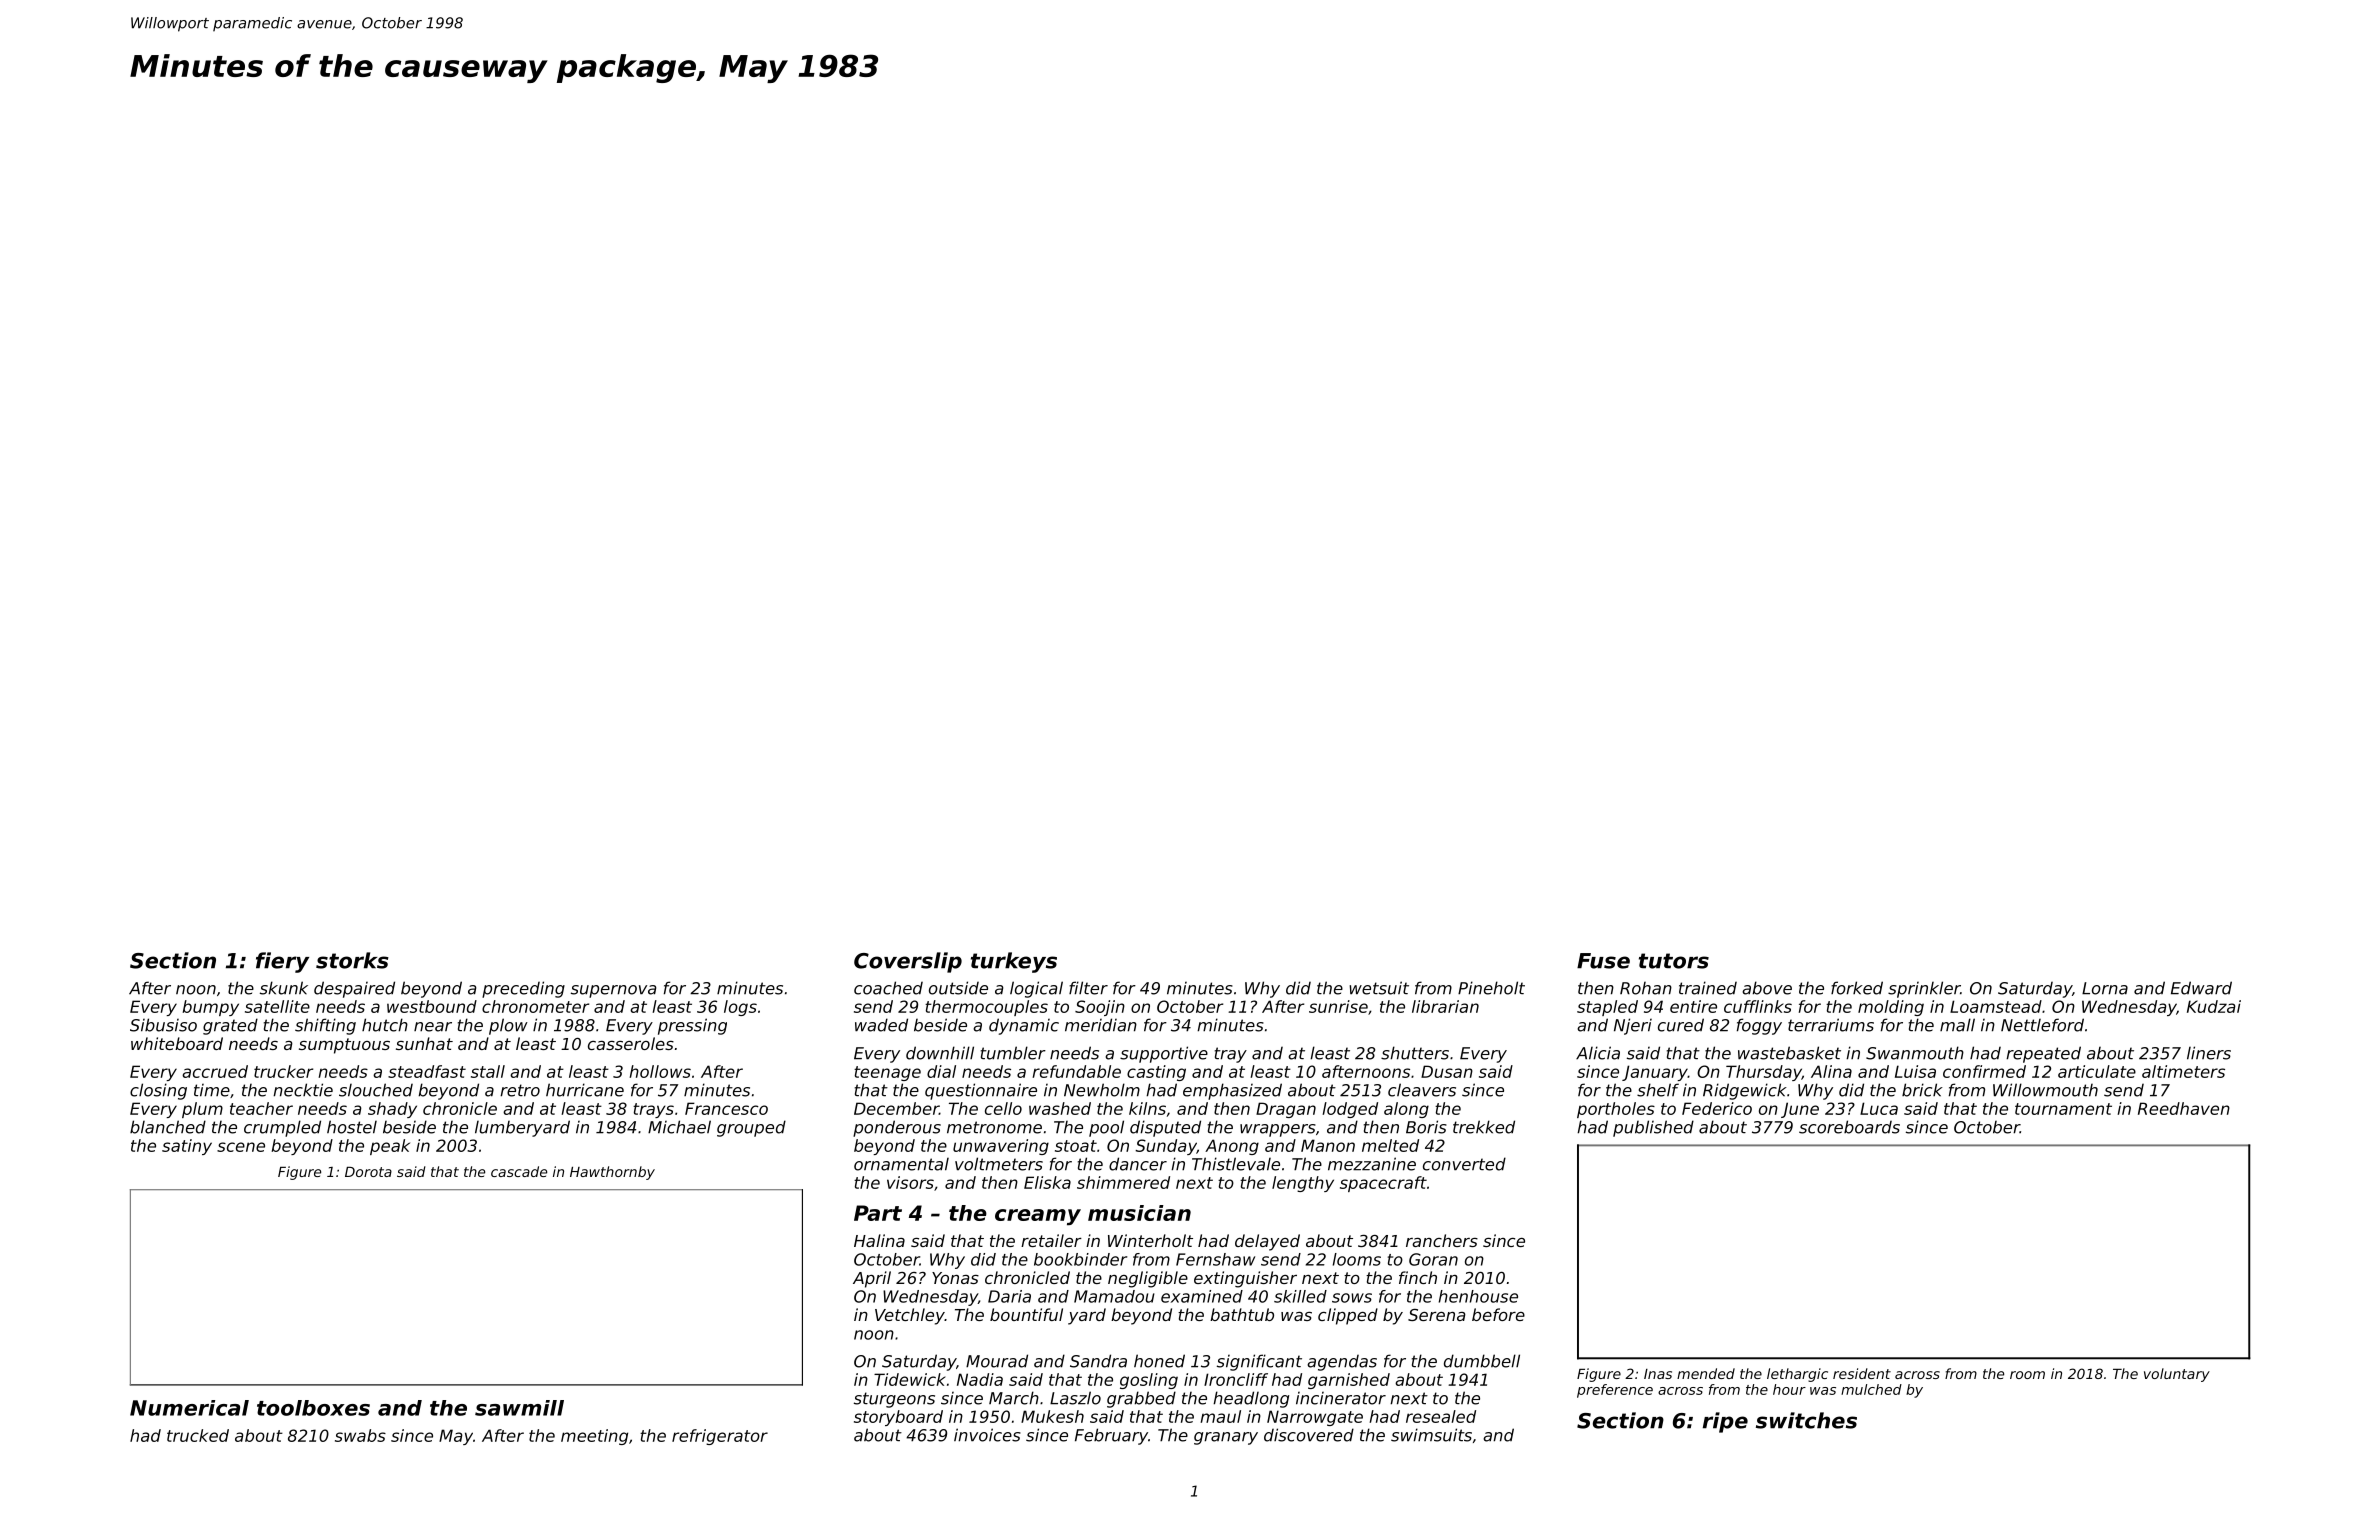 The width and height of the page is (2380, 1540). I want to click on Part, so click(878, 1213).
